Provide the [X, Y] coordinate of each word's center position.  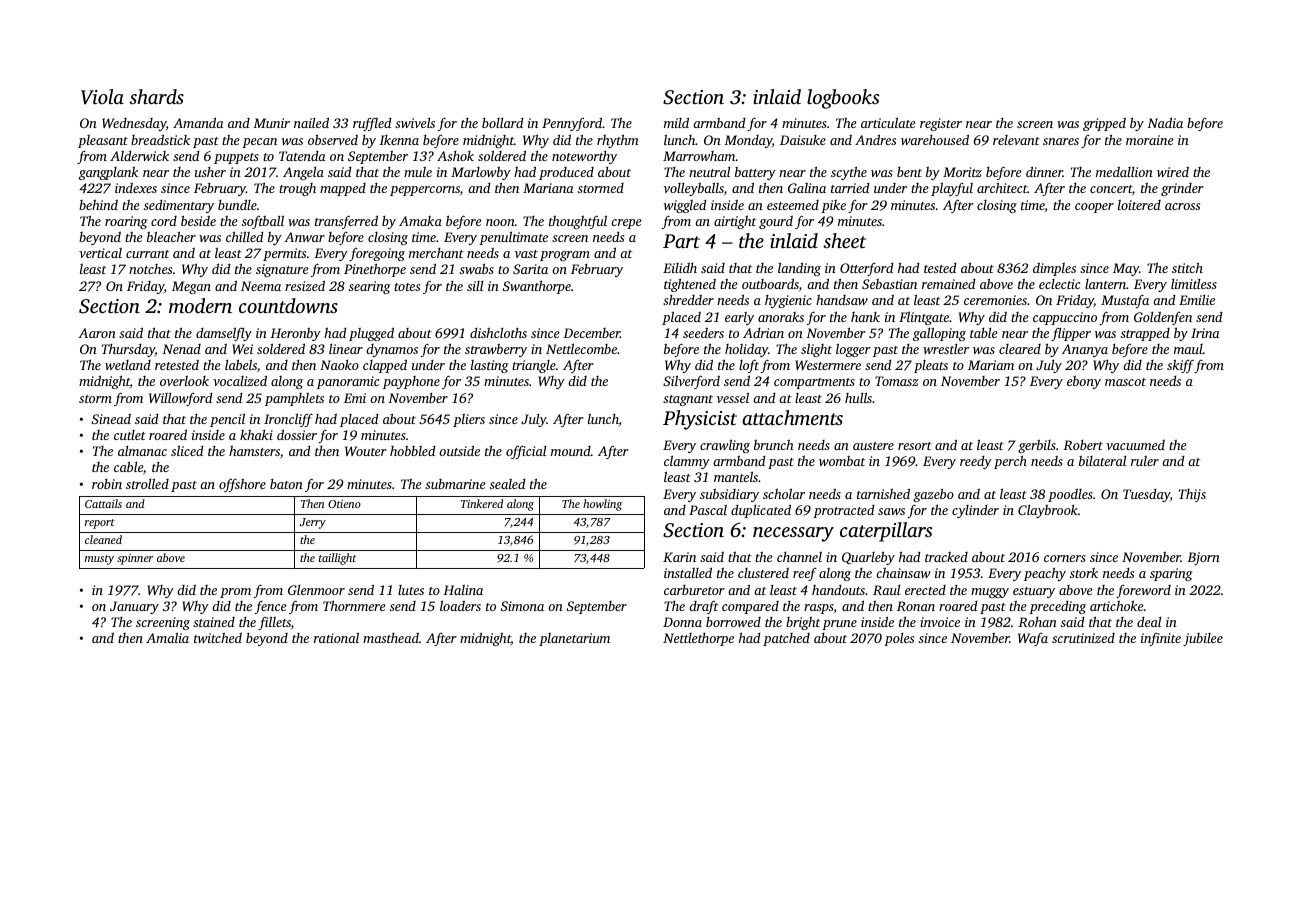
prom [235, 593]
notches [150, 269]
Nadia [1165, 122]
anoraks [781, 317]
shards [156, 96]
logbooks [843, 99]
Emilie [1197, 300]
